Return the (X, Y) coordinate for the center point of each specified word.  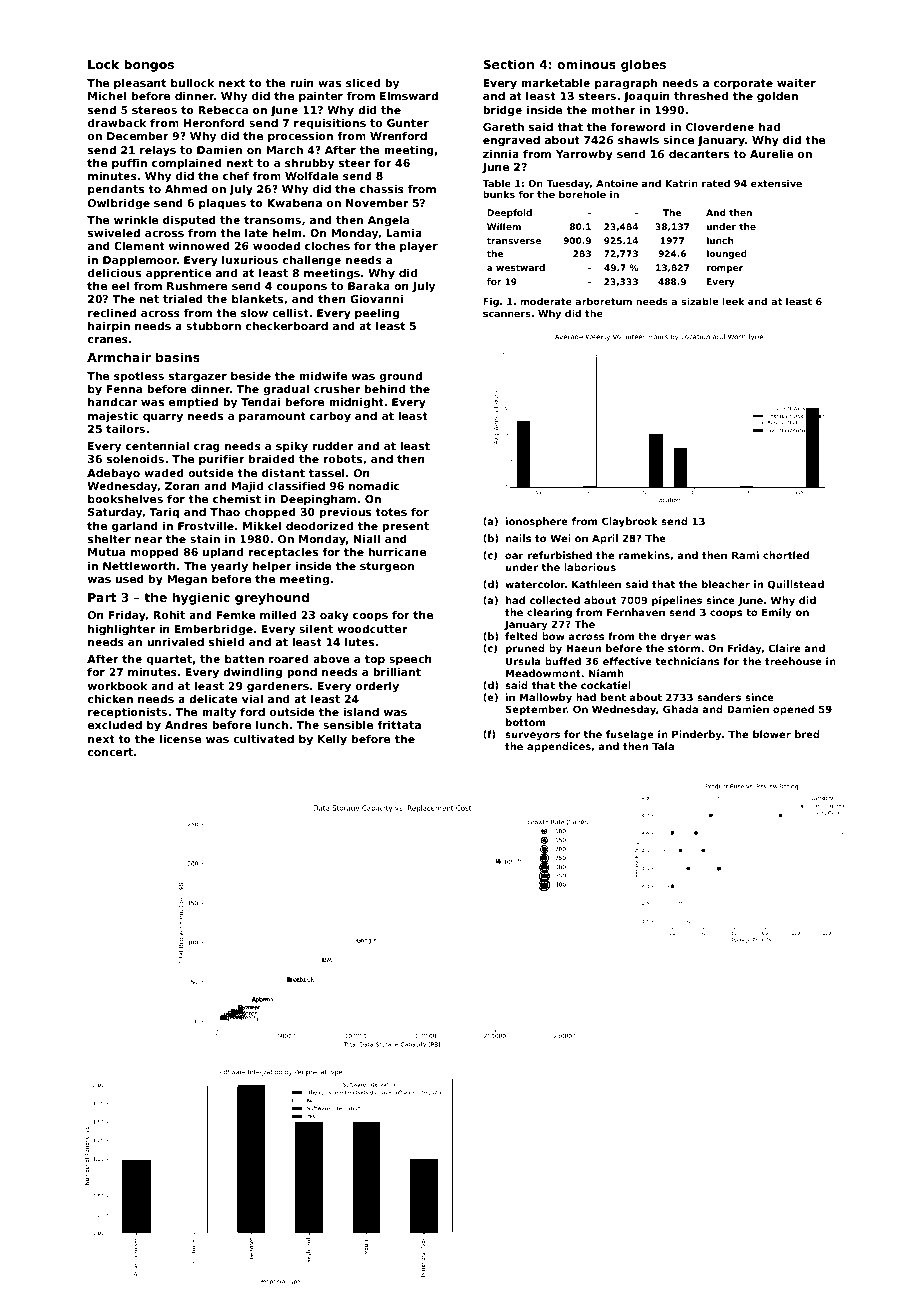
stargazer (198, 377)
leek (734, 301)
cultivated (263, 738)
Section (508, 64)
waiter (796, 82)
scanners (507, 314)
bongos (149, 65)
